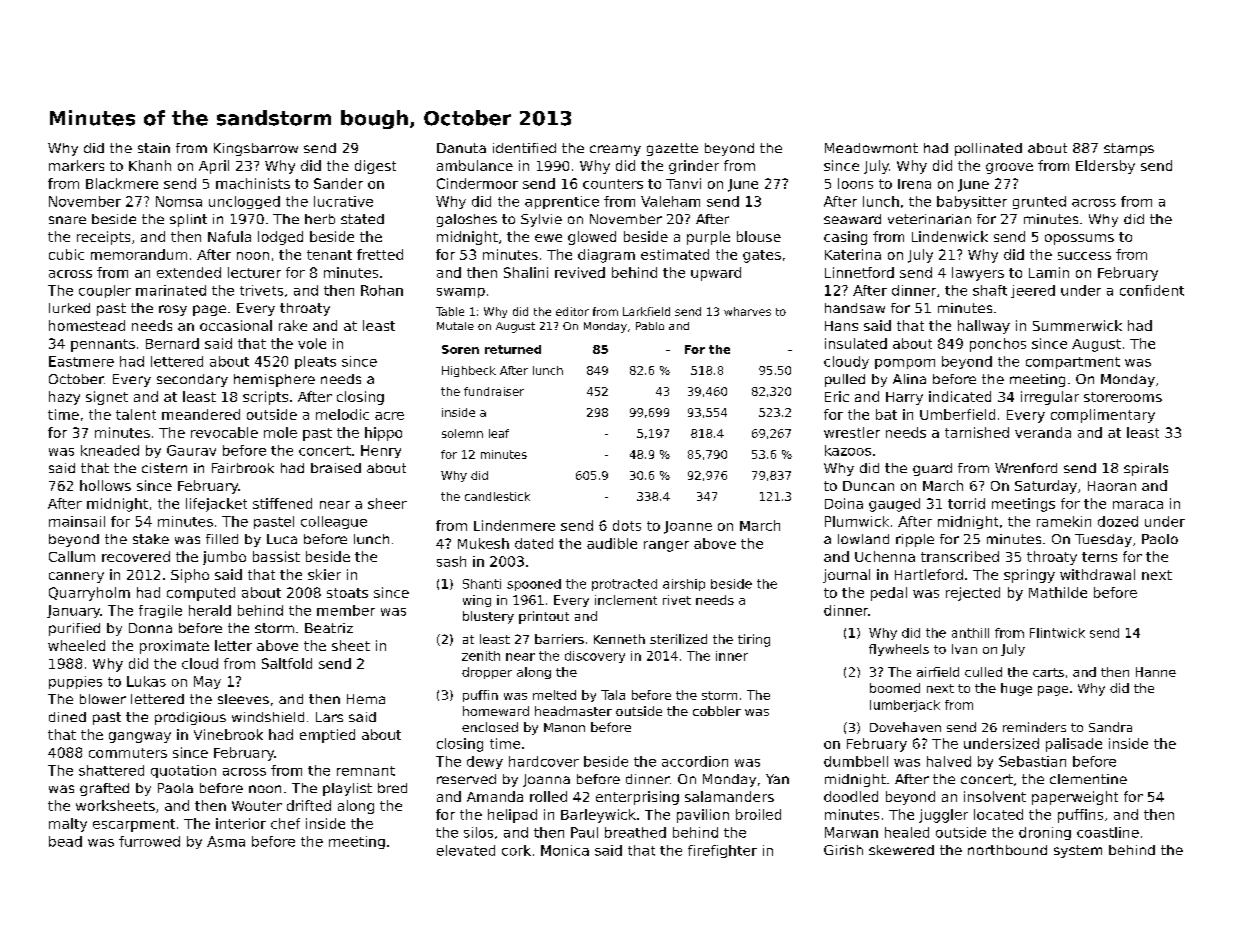 The height and width of the screenshot is (952, 1233). I want to click on enterprising, so click(637, 798).
